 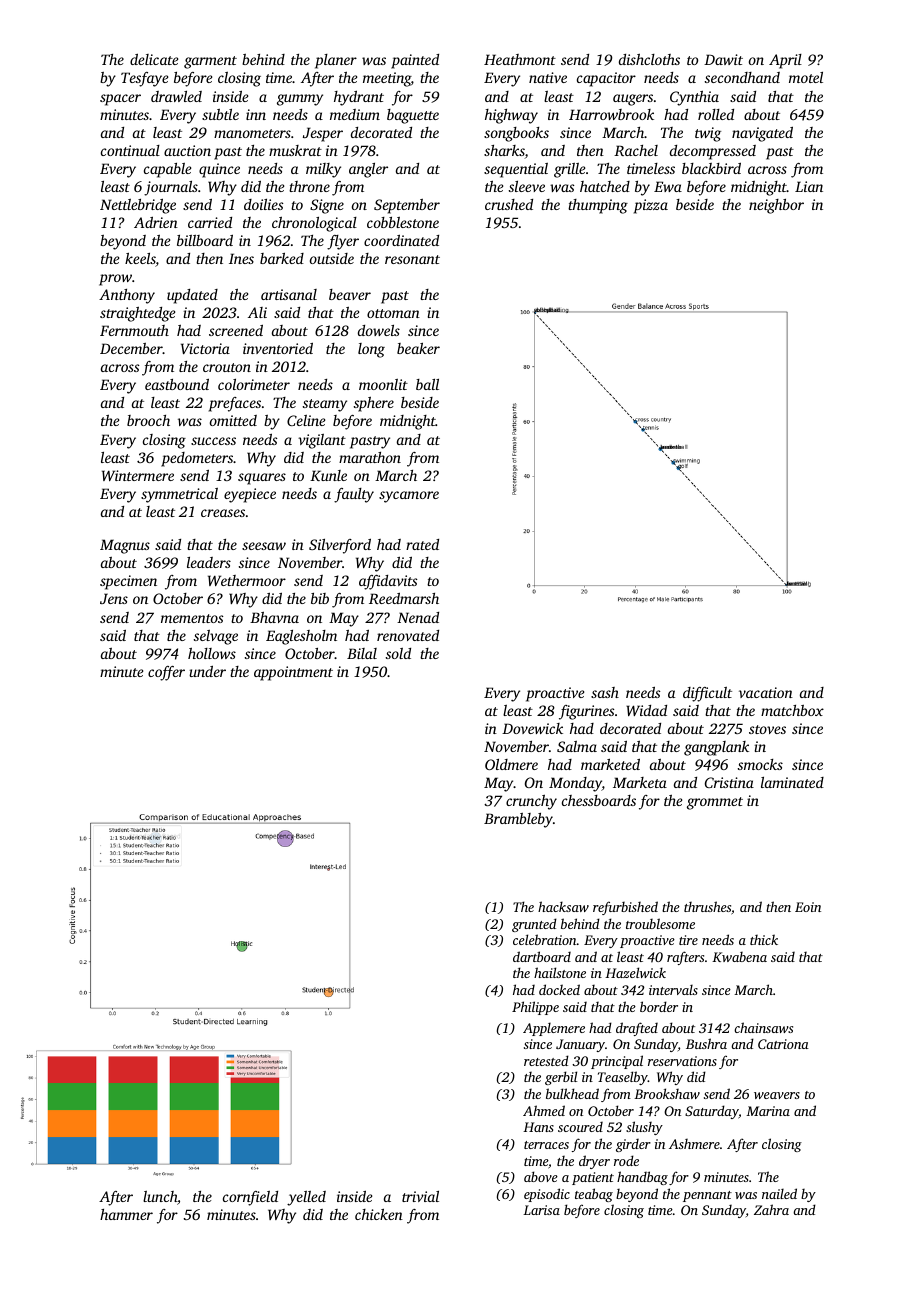 I want to click on faulty, so click(x=354, y=495).
